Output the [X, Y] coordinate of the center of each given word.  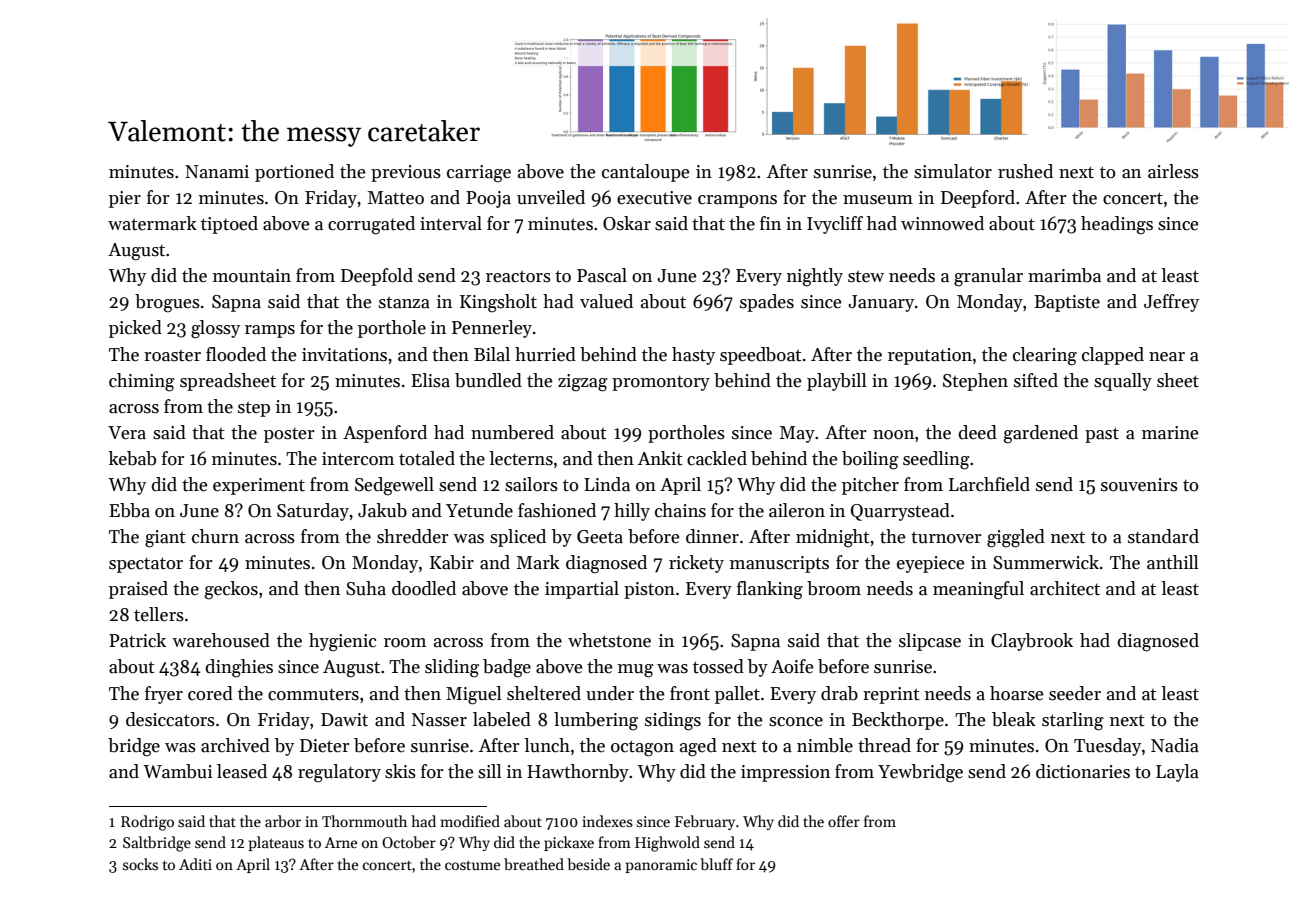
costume [472, 865]
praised [138, 590]
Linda [607, 484]
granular [988, 277]
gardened [1041, 434]
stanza [404, 302]
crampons [737, 201]
